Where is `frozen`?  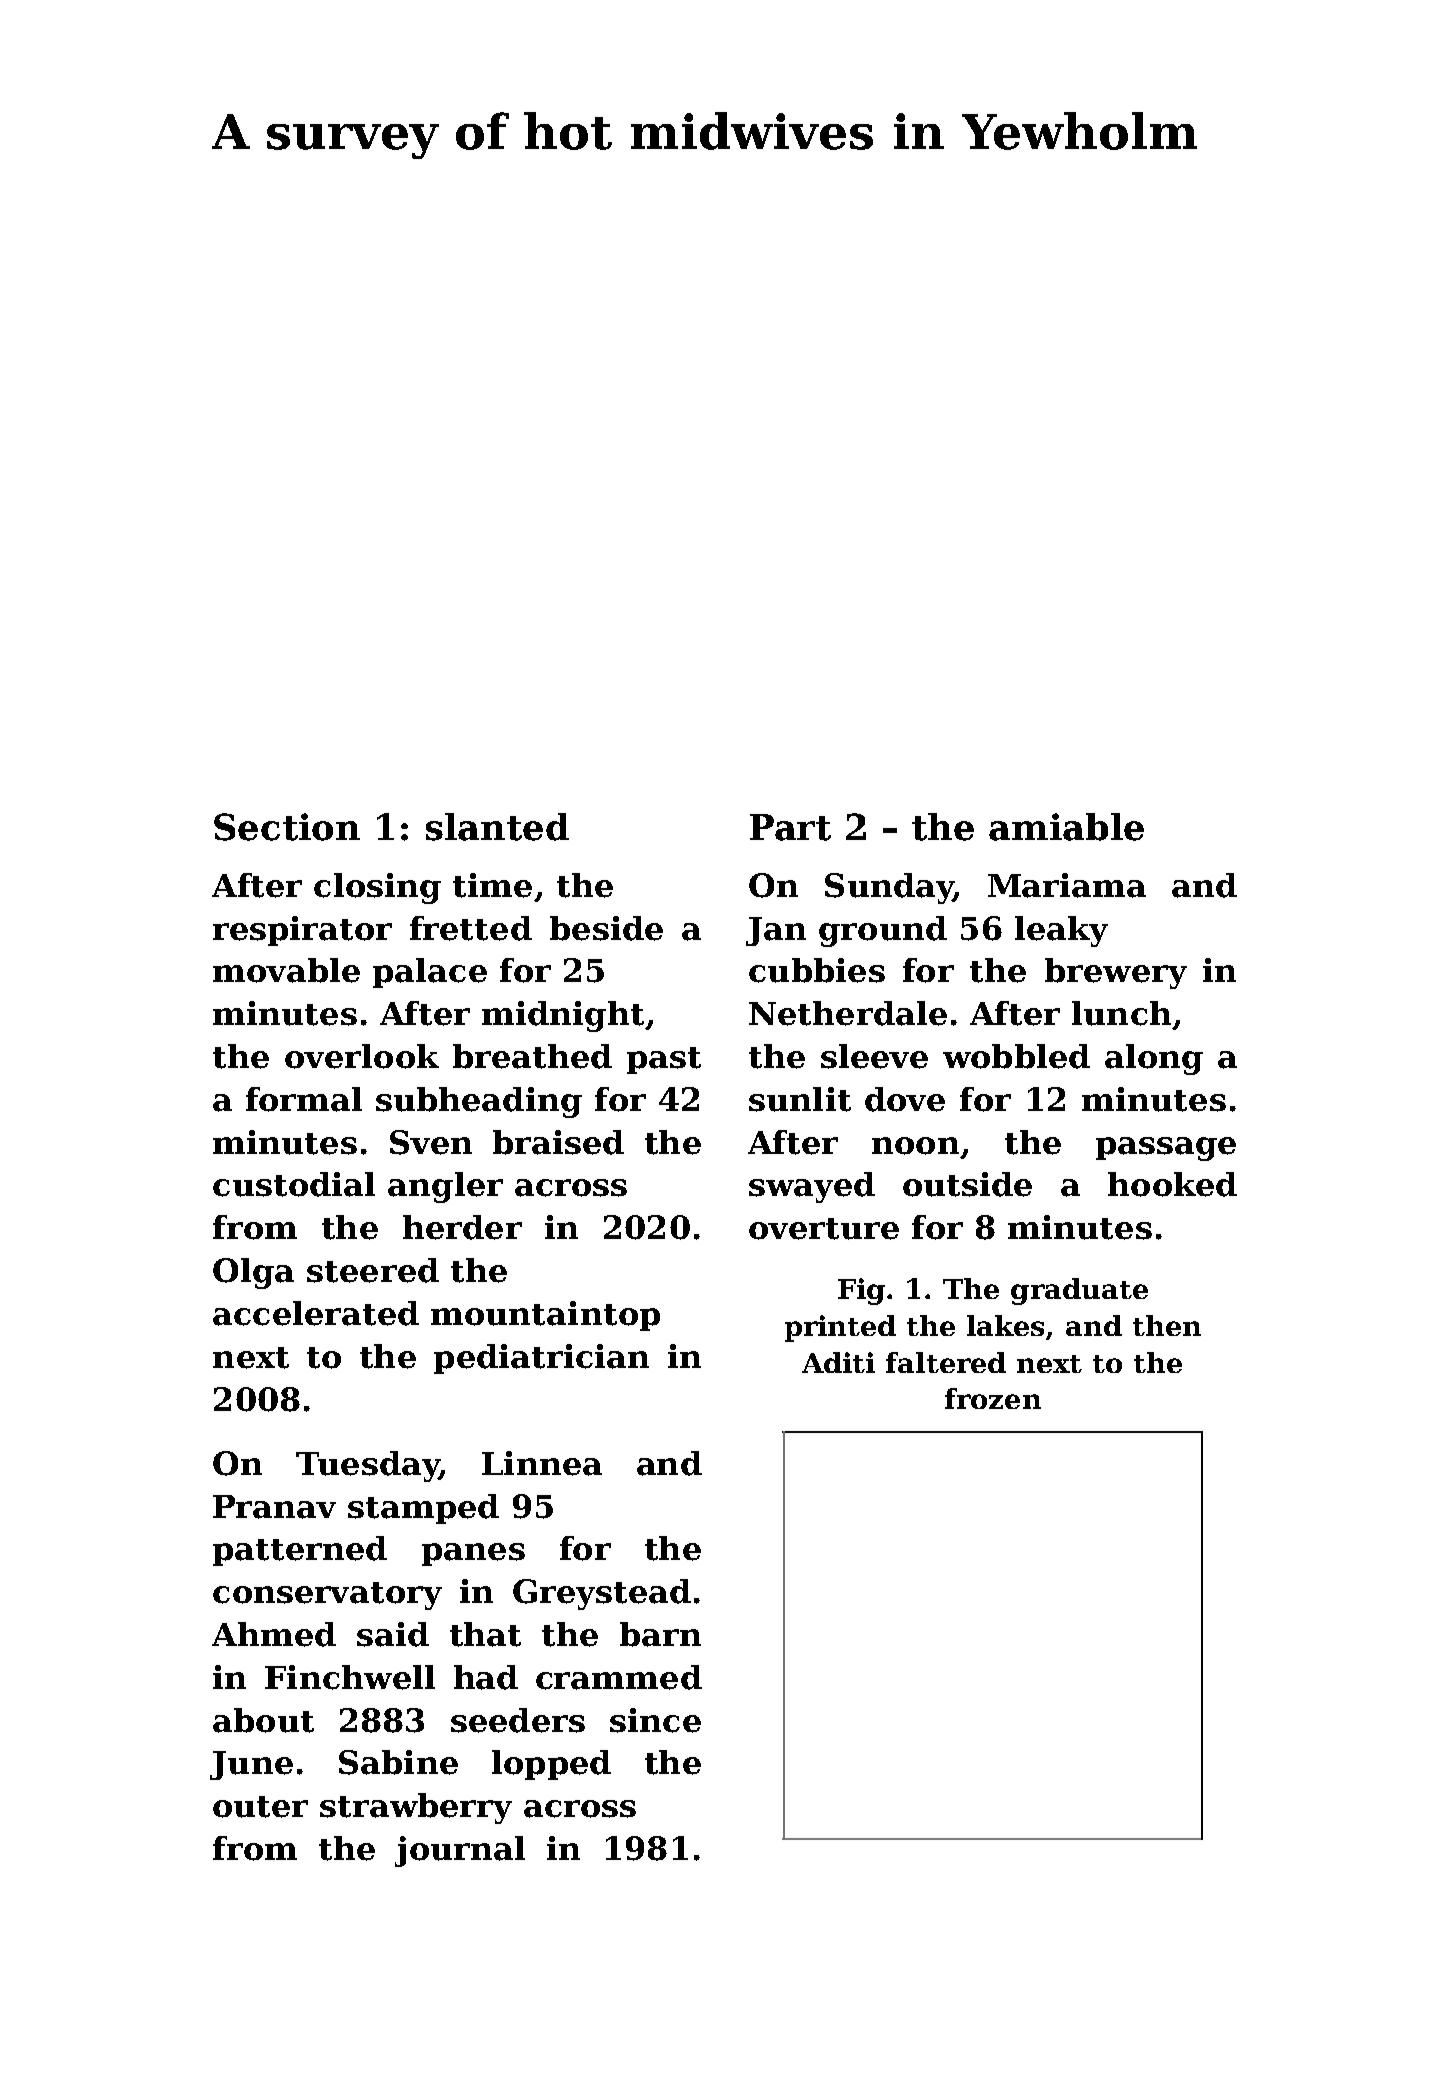
frozen is located at coordinates (993, 1398).
